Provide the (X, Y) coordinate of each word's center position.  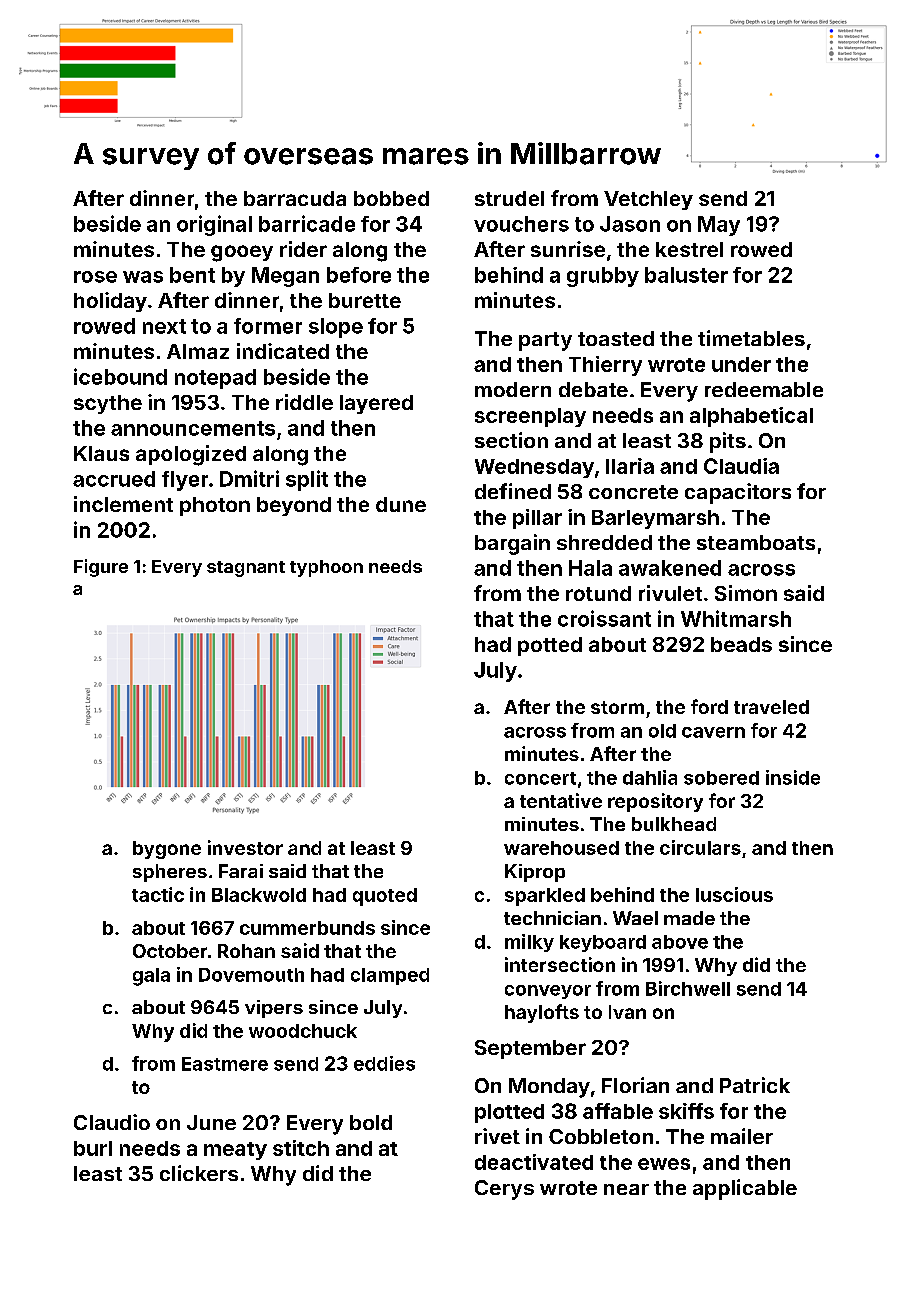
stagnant (246, 569)
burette (365, 300)
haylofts (542, 1013)
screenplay (530, 417)
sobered (721, 778)
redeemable (764, 389)
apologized (191, 455)
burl (93, 1148)
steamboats (756, 542)
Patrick (755, 1085)
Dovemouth (251, 975)
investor (245, 847)
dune (401, 504)
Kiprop (535, 873)
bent (192, 275)
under (741, 364)
